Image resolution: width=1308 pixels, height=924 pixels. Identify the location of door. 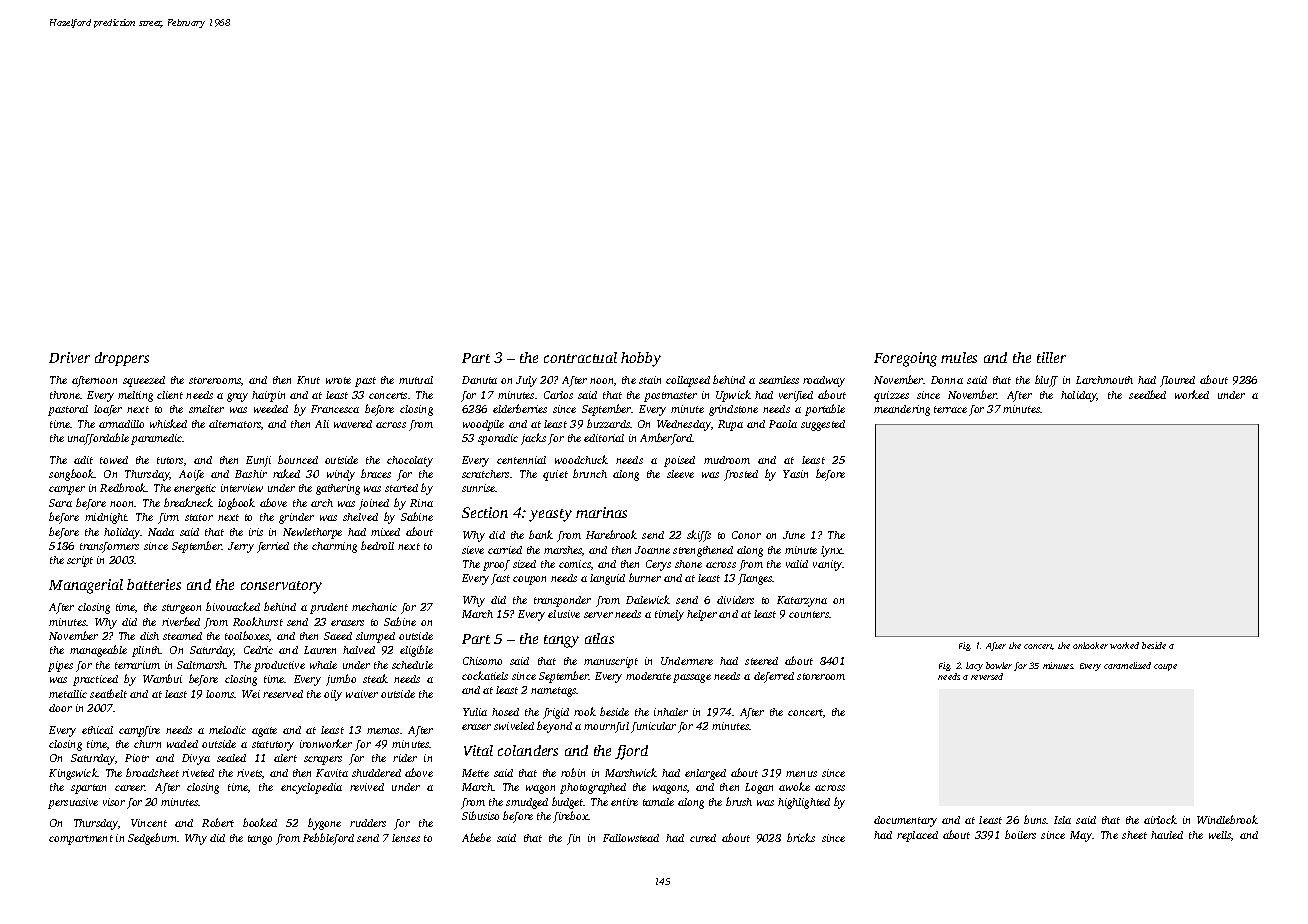
(60, 708).
